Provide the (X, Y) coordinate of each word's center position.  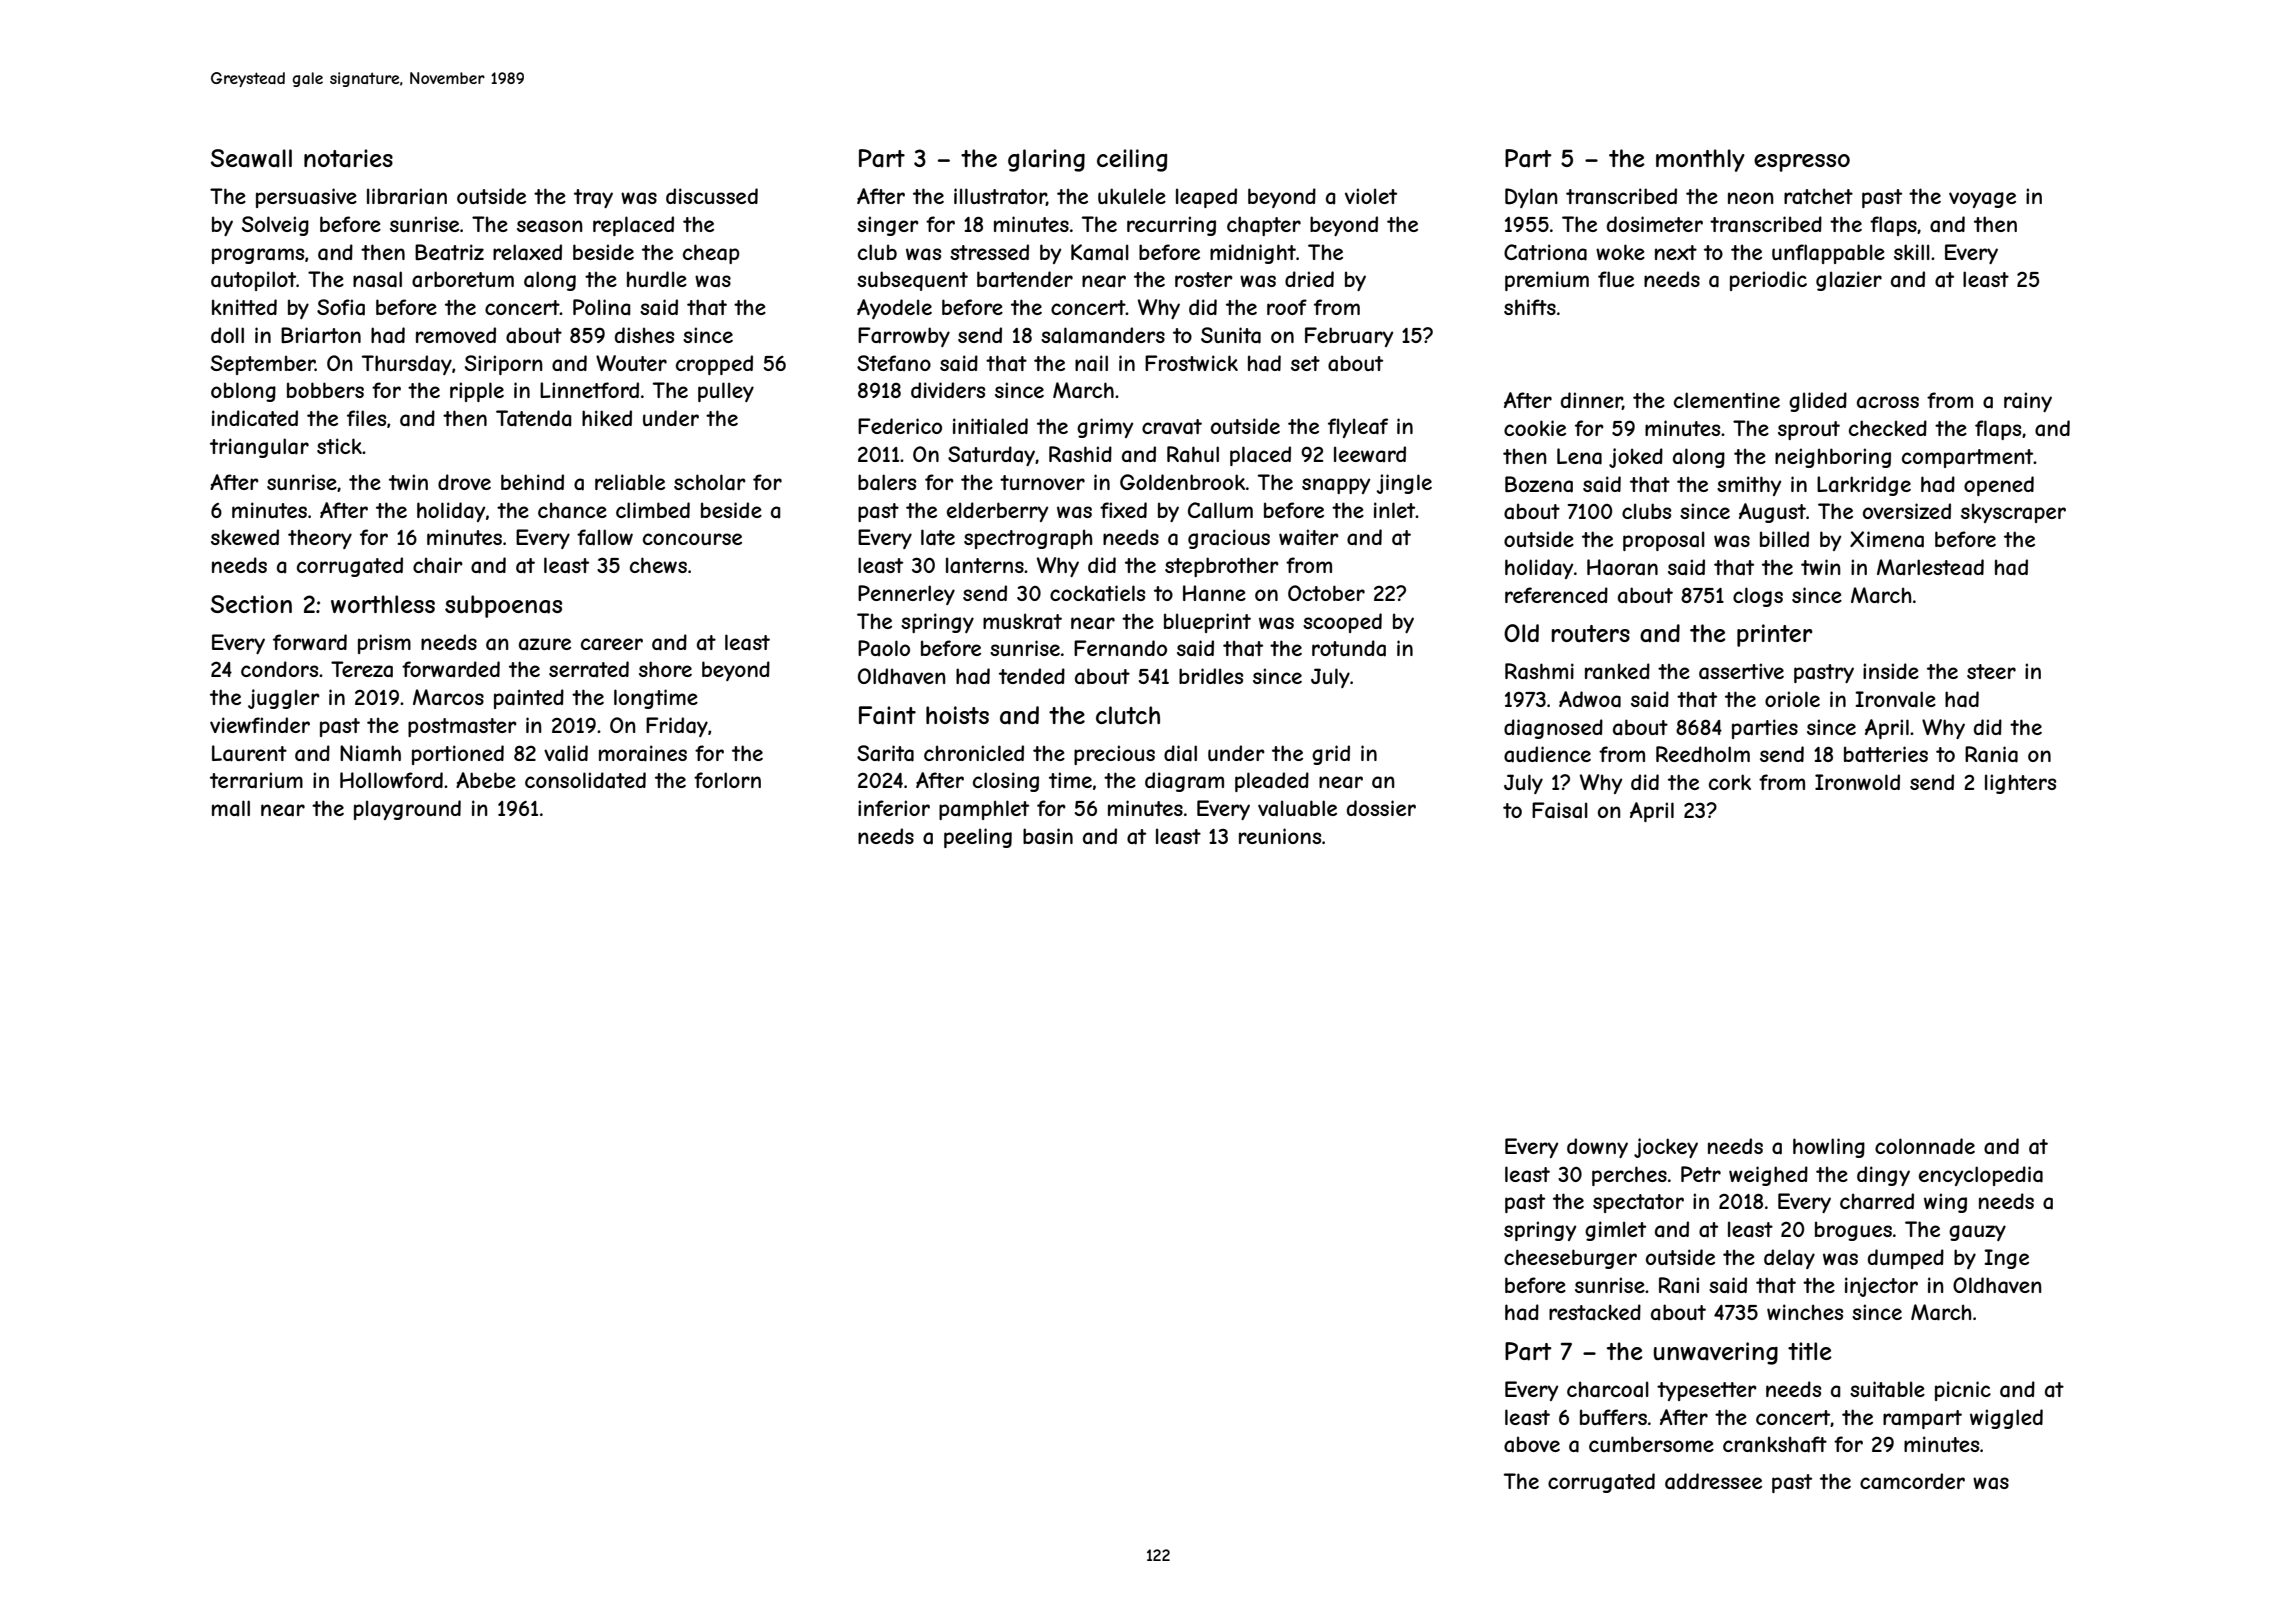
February (1349, 337)
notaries (348, 158)
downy (1597, 1148)
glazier (1849, 281)
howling (1829, 1148)
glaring (1046, 160)
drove (464, 482)
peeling (978, 838)
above (1532, 1444)
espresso (1802, 163)
